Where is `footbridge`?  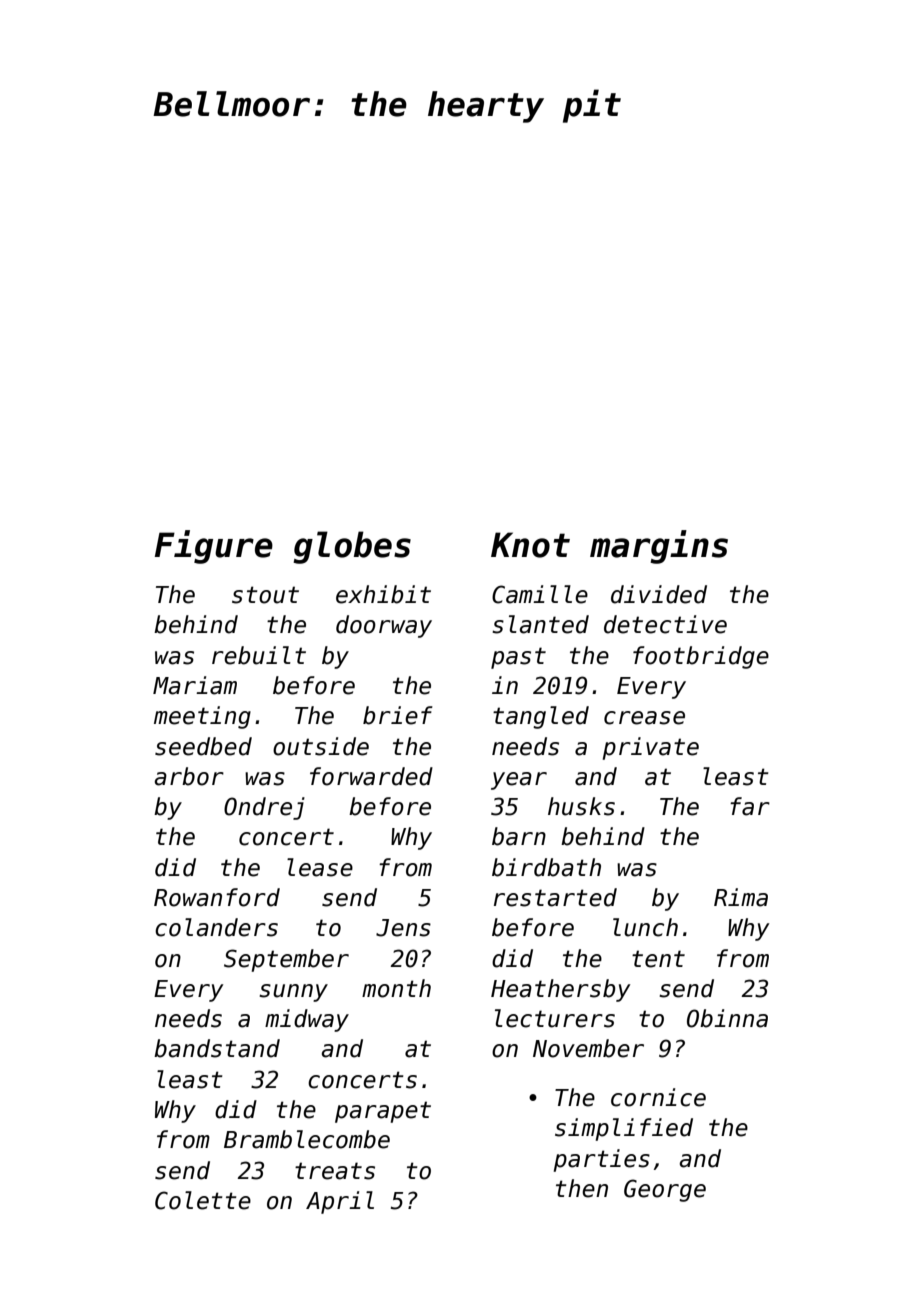
footbridge is located at coordinates (701, 657).
